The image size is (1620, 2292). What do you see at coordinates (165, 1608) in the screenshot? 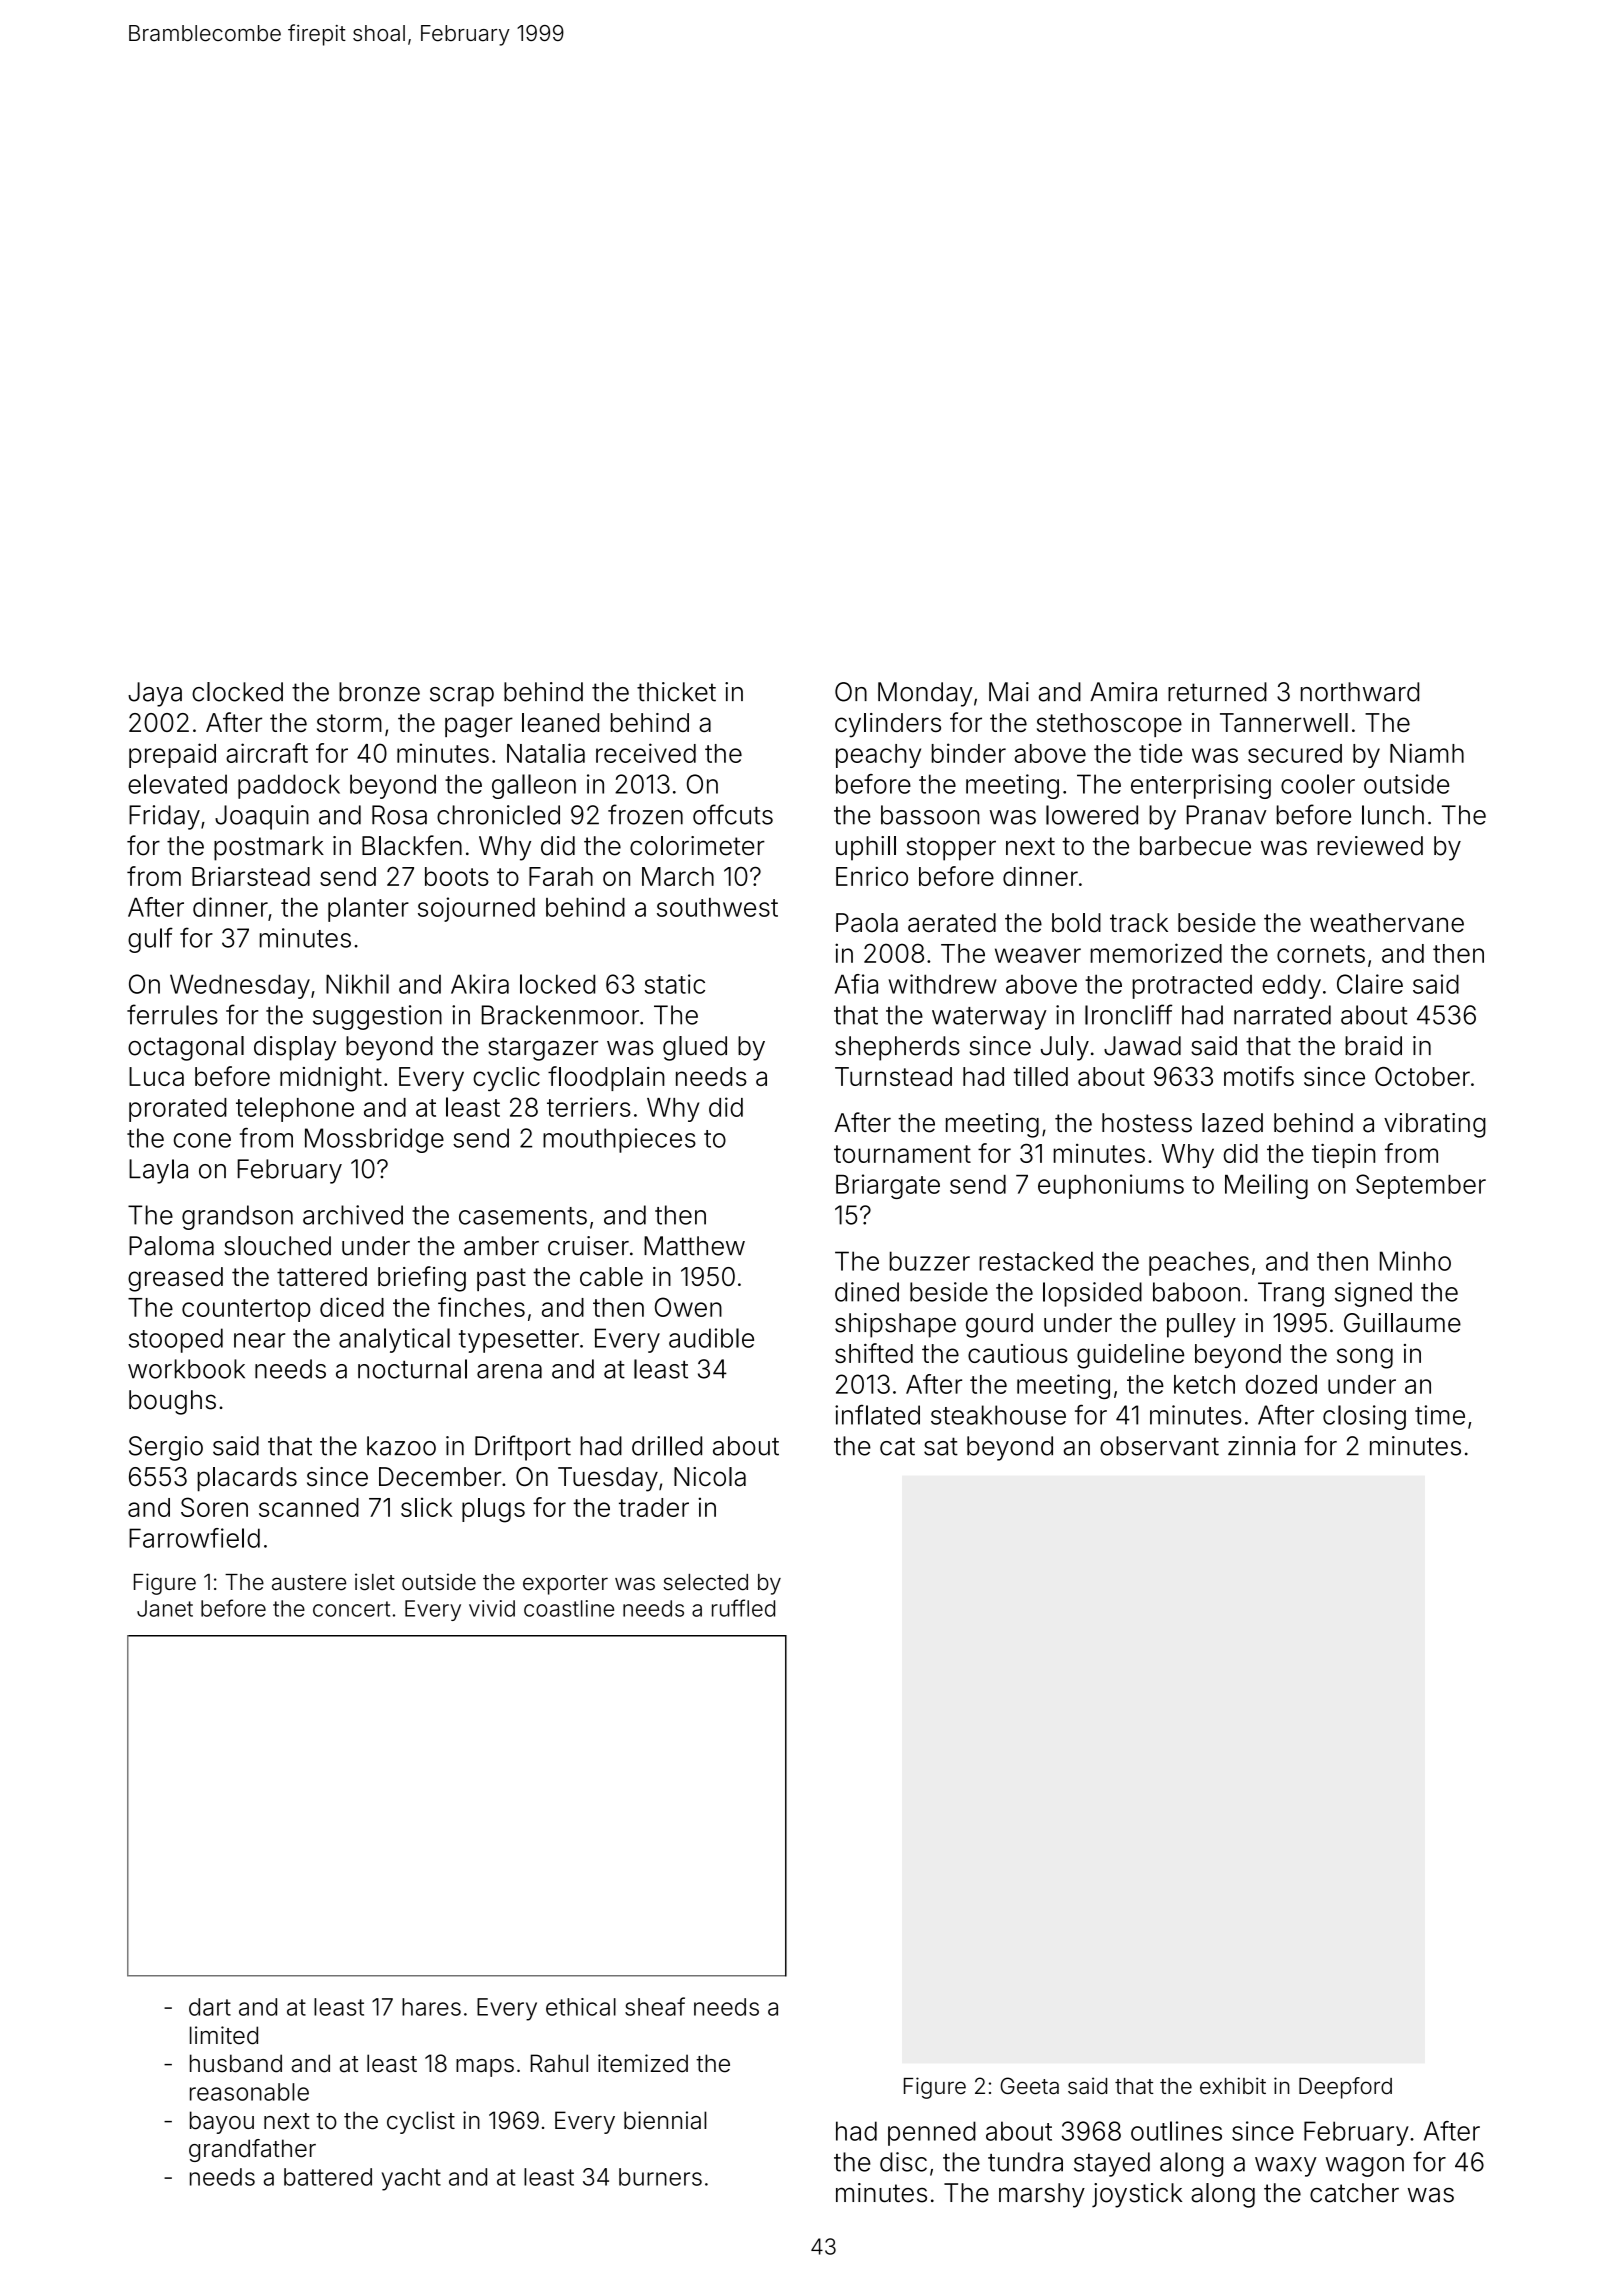
I see `Janet` at bounding box center [165, 1608].
